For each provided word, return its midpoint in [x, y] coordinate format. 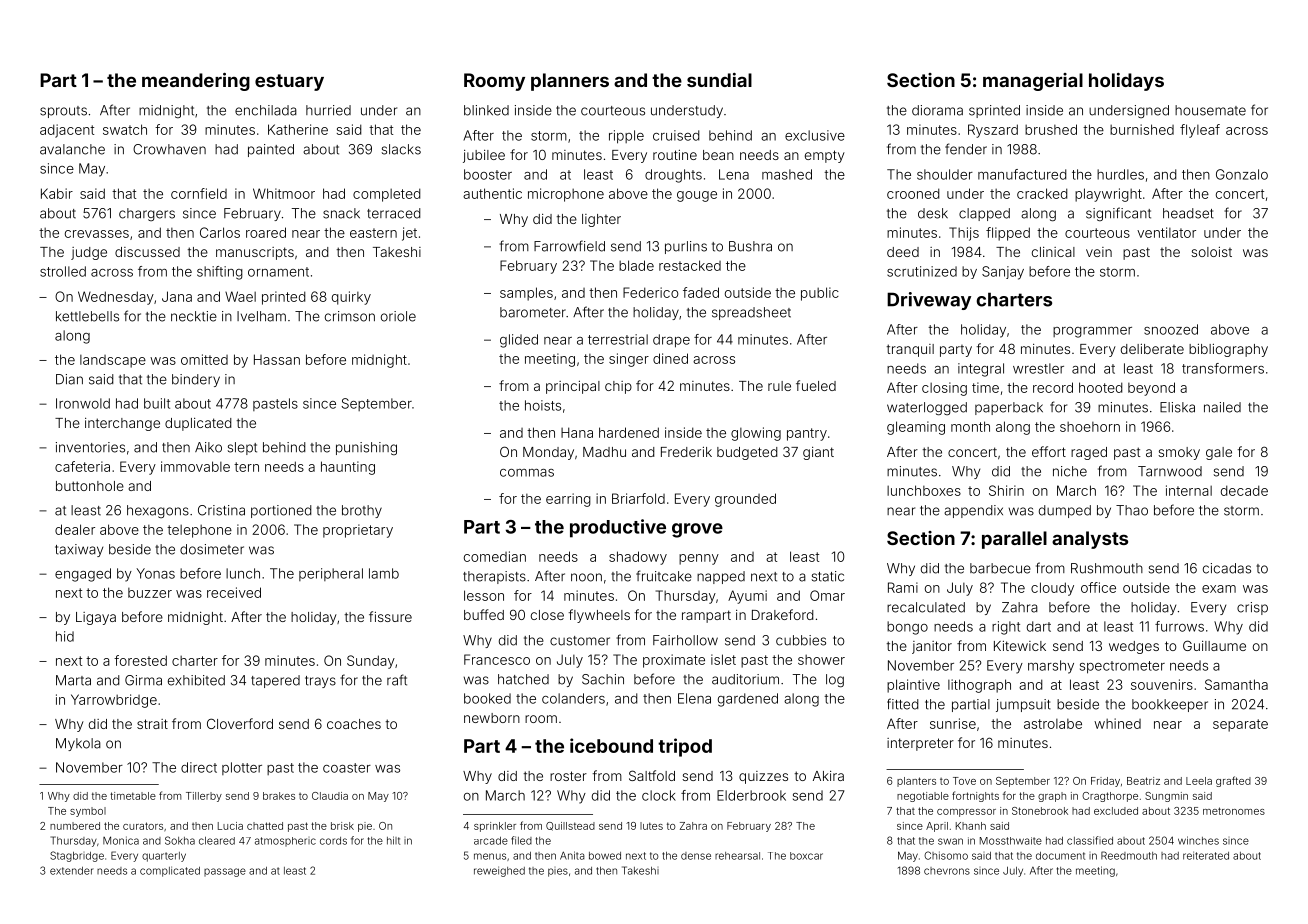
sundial [719, 80]
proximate [674, 661]
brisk [342, 826]
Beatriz [1143, 781]
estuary [289, 82]
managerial [1033, 82]
